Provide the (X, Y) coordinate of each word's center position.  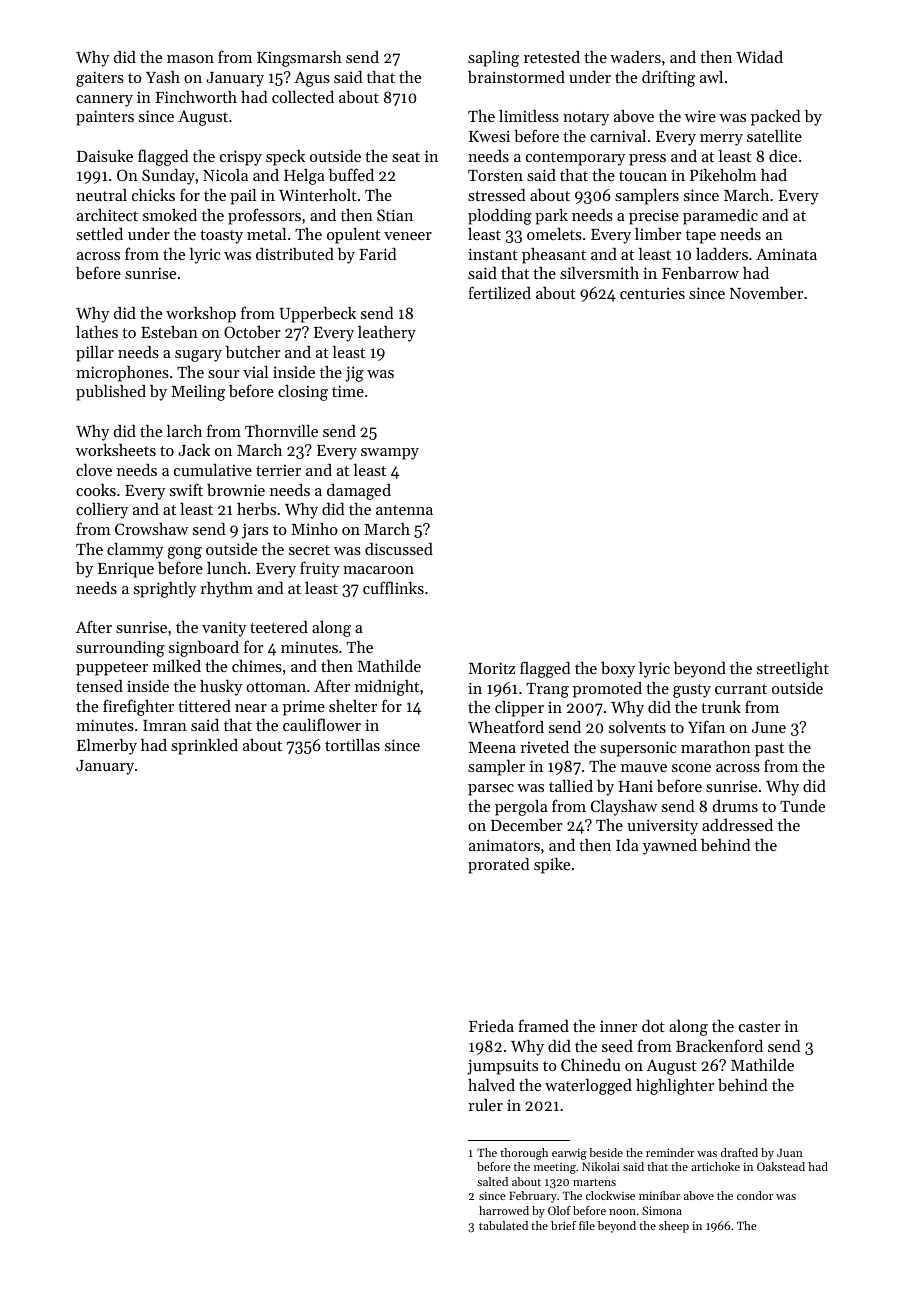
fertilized (499, 292)
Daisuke (105, 156)
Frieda (491, 1026)
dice (783, 156)
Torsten (495, 175)
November (766, 293)
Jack (194, 450)
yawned (670, 847)
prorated (499, 866)
